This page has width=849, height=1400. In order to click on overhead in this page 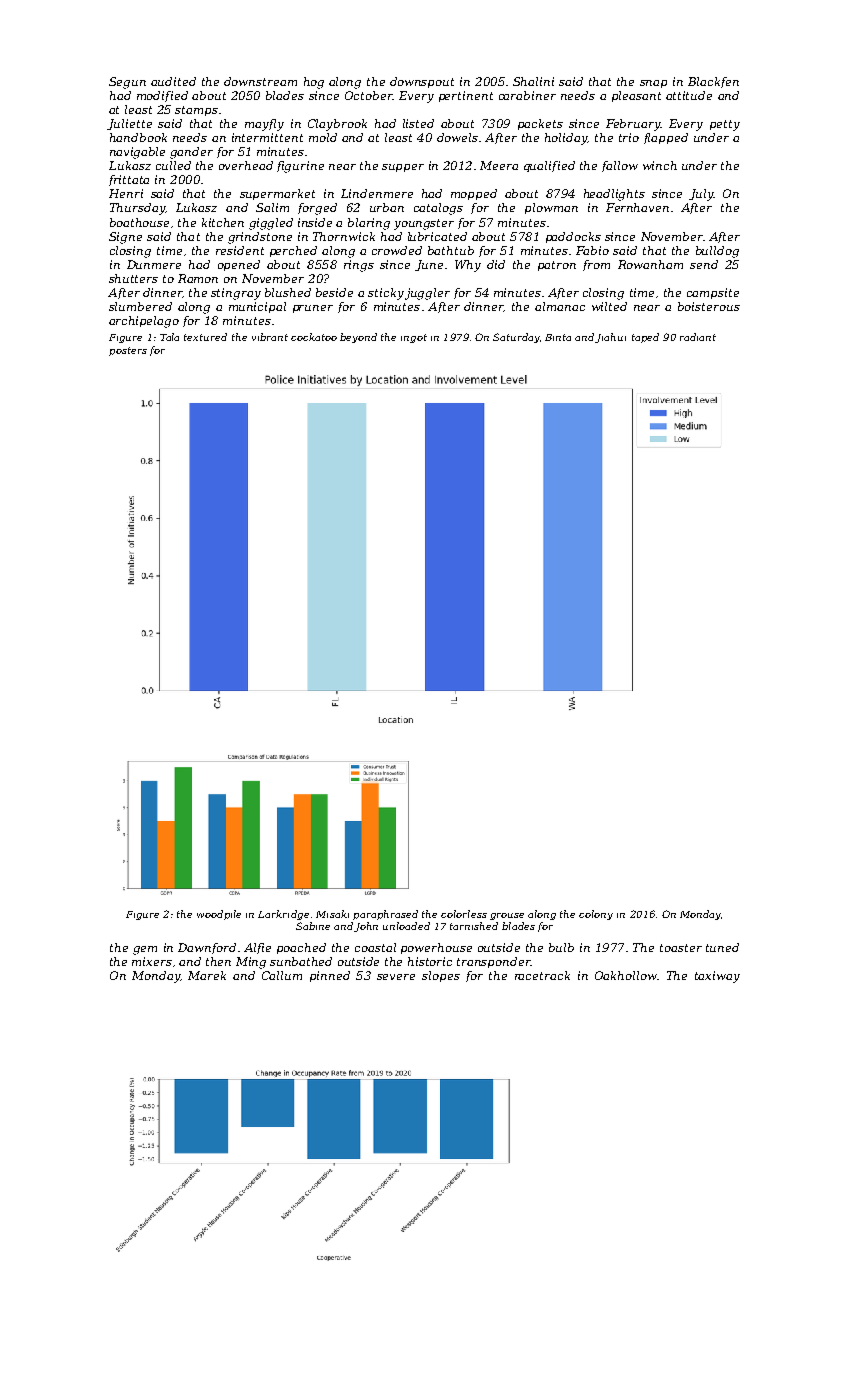, I will do `click(246, 165)`.
